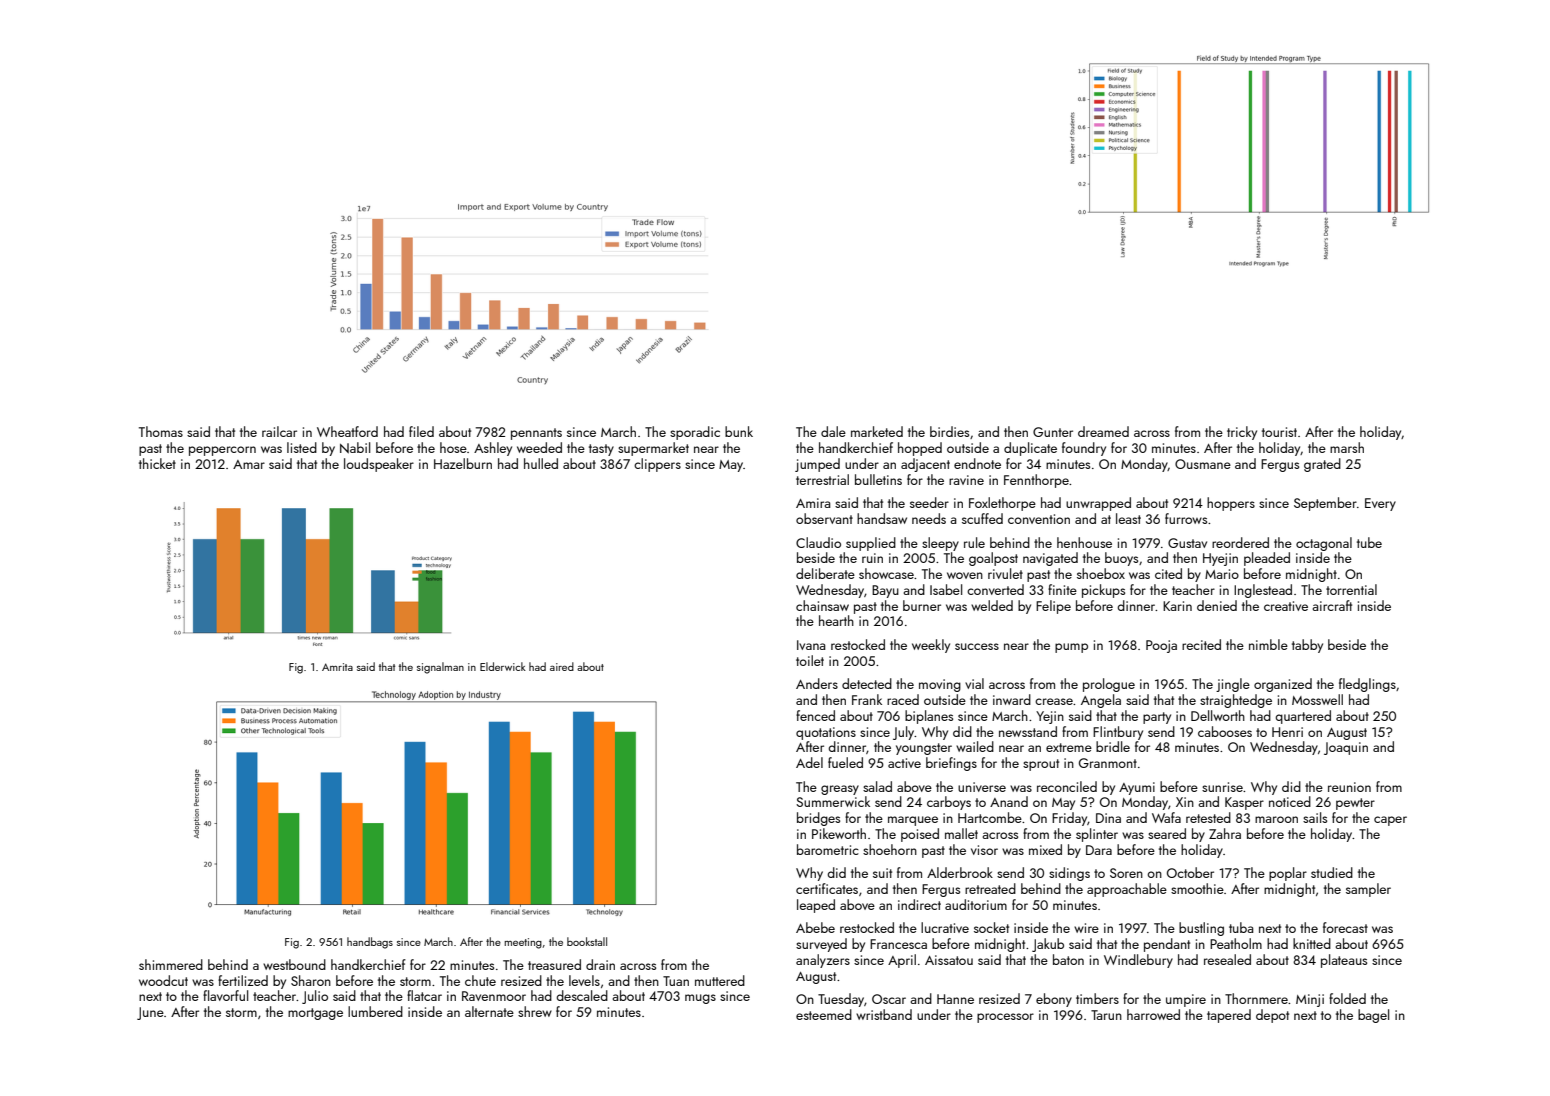 The width and height of the document is (1550, 1096). Describe the element at coordinates (822, 479) in the document. I see `terrestrial` at that location.
